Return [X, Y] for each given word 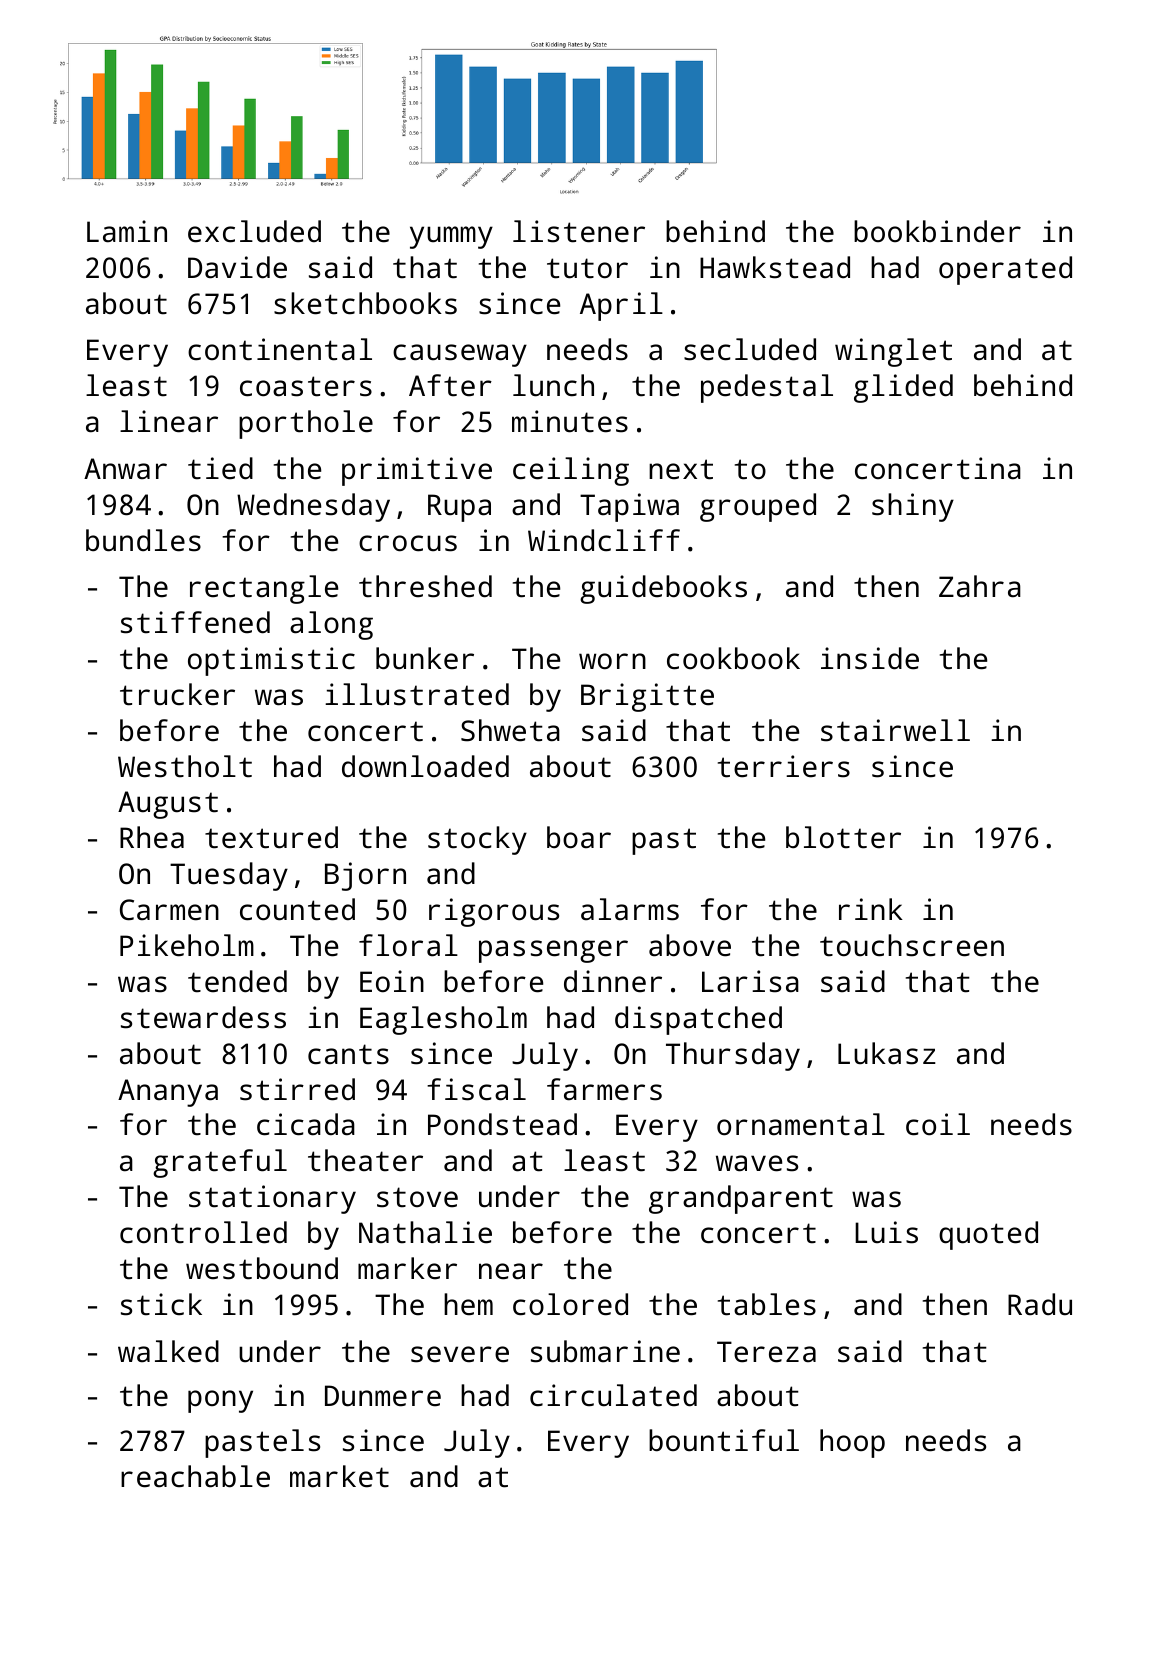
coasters [306, 386]
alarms [630, 909]
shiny [913, 507]
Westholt [185, 766]
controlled [203, 1232]
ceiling [571, 471]
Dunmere [383, 1396]
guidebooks [663, 589]
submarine [605, 1351]
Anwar [125, 468]
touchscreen [912, 945]
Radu [1040, 1304]
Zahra [980, 586]
